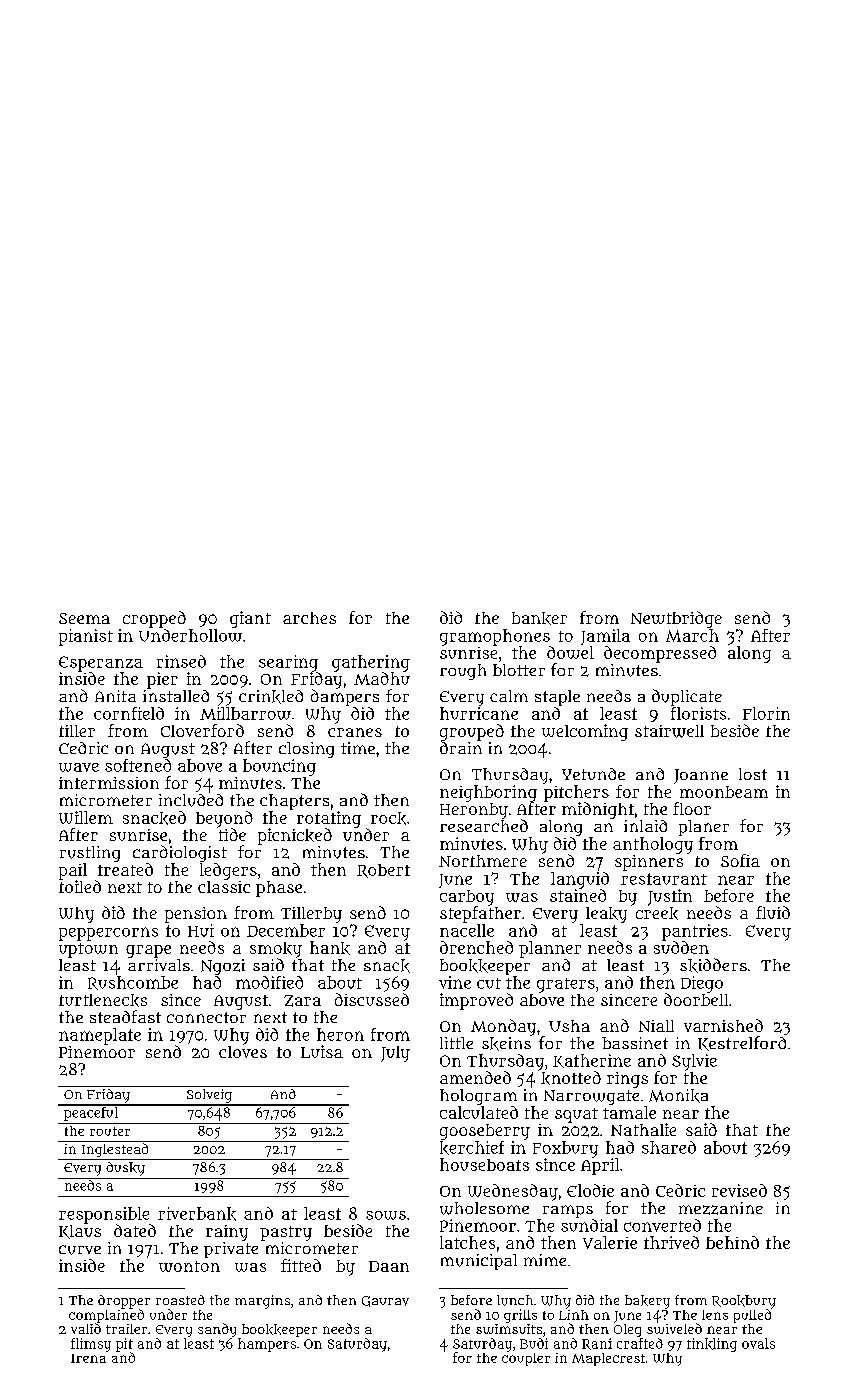 The height and width of the screenshot is (1400, 849). Describe the element at coordinates (84, 618) in the screenshot. I see `Seema` at that location.
